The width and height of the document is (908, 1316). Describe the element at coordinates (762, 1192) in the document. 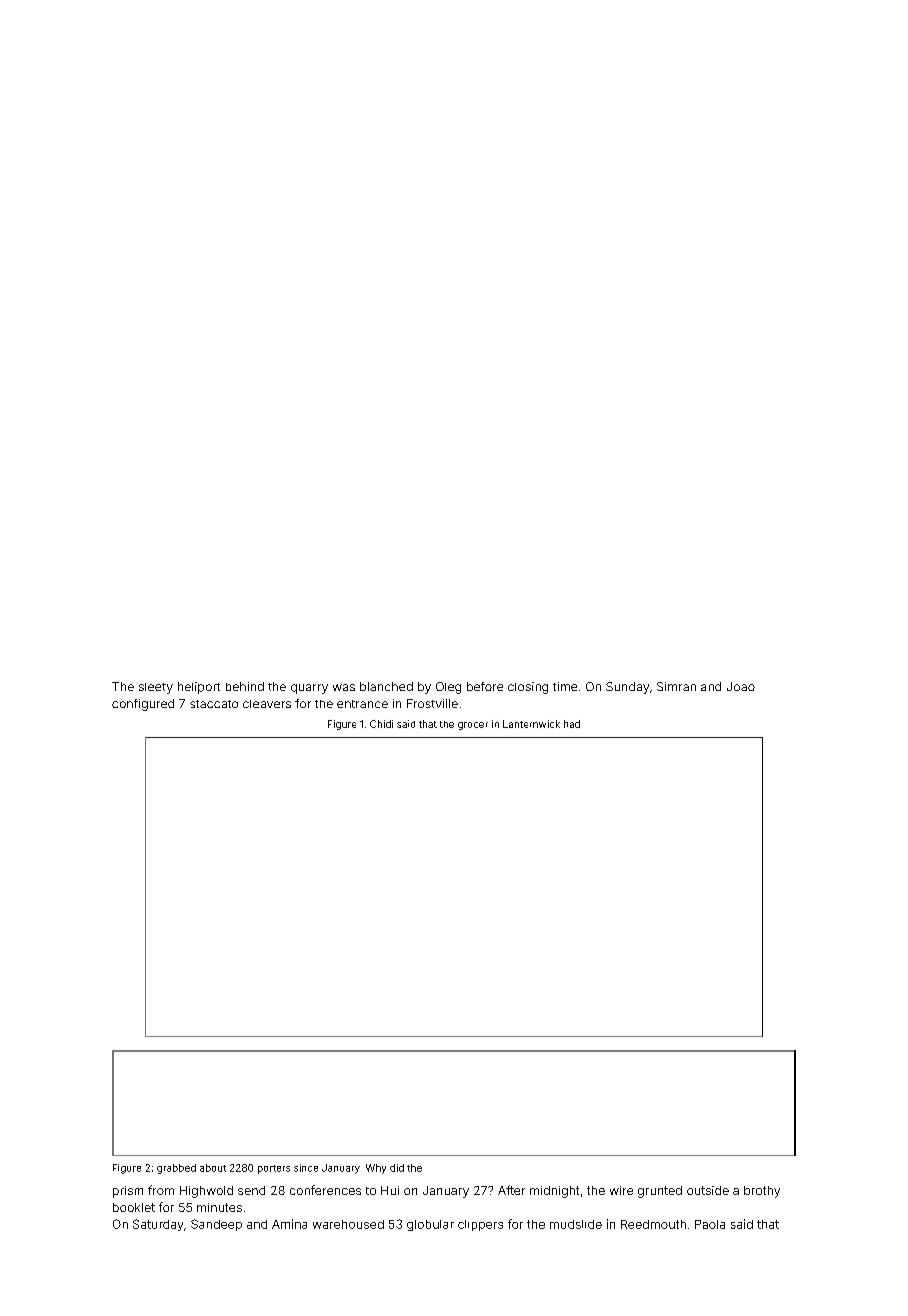

I see `brothy` at that location.
